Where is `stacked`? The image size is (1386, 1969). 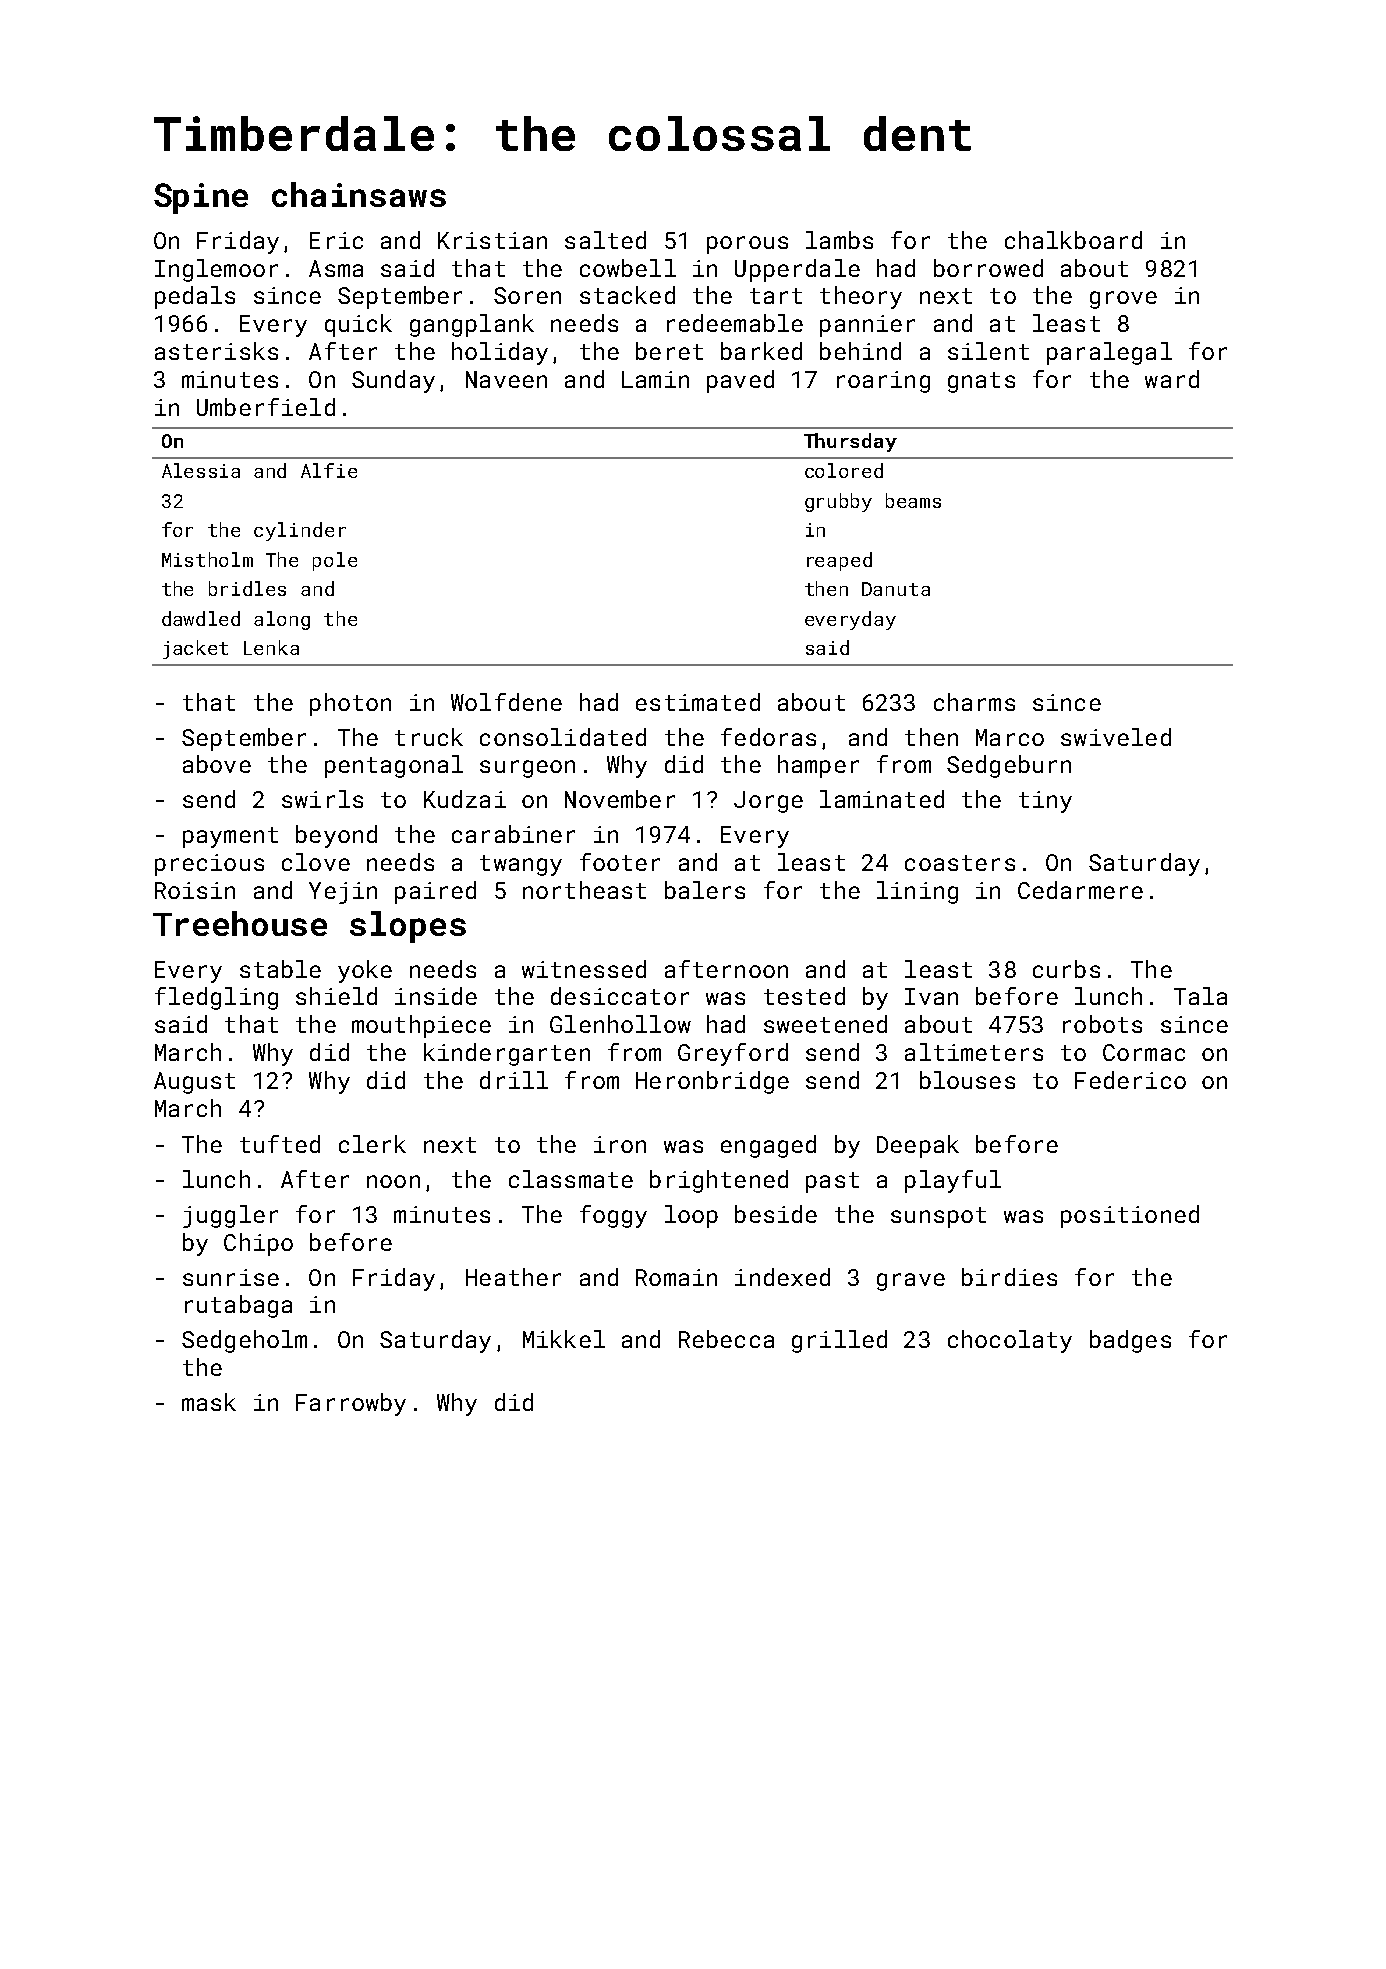
stacked is located at coordinates (627, 295).
